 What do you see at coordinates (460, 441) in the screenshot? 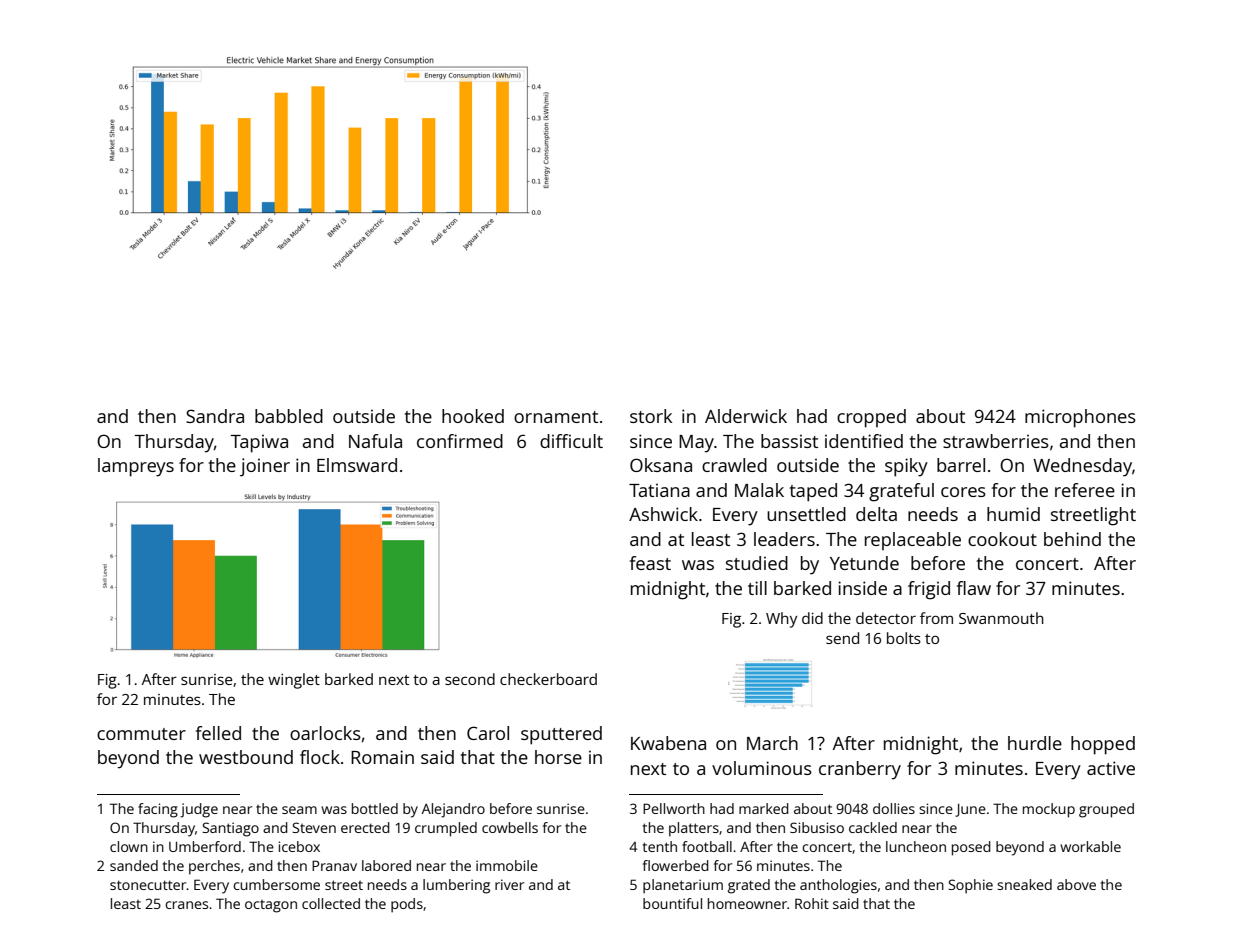
I see `confirmed` at bounding box center [460, 441].
